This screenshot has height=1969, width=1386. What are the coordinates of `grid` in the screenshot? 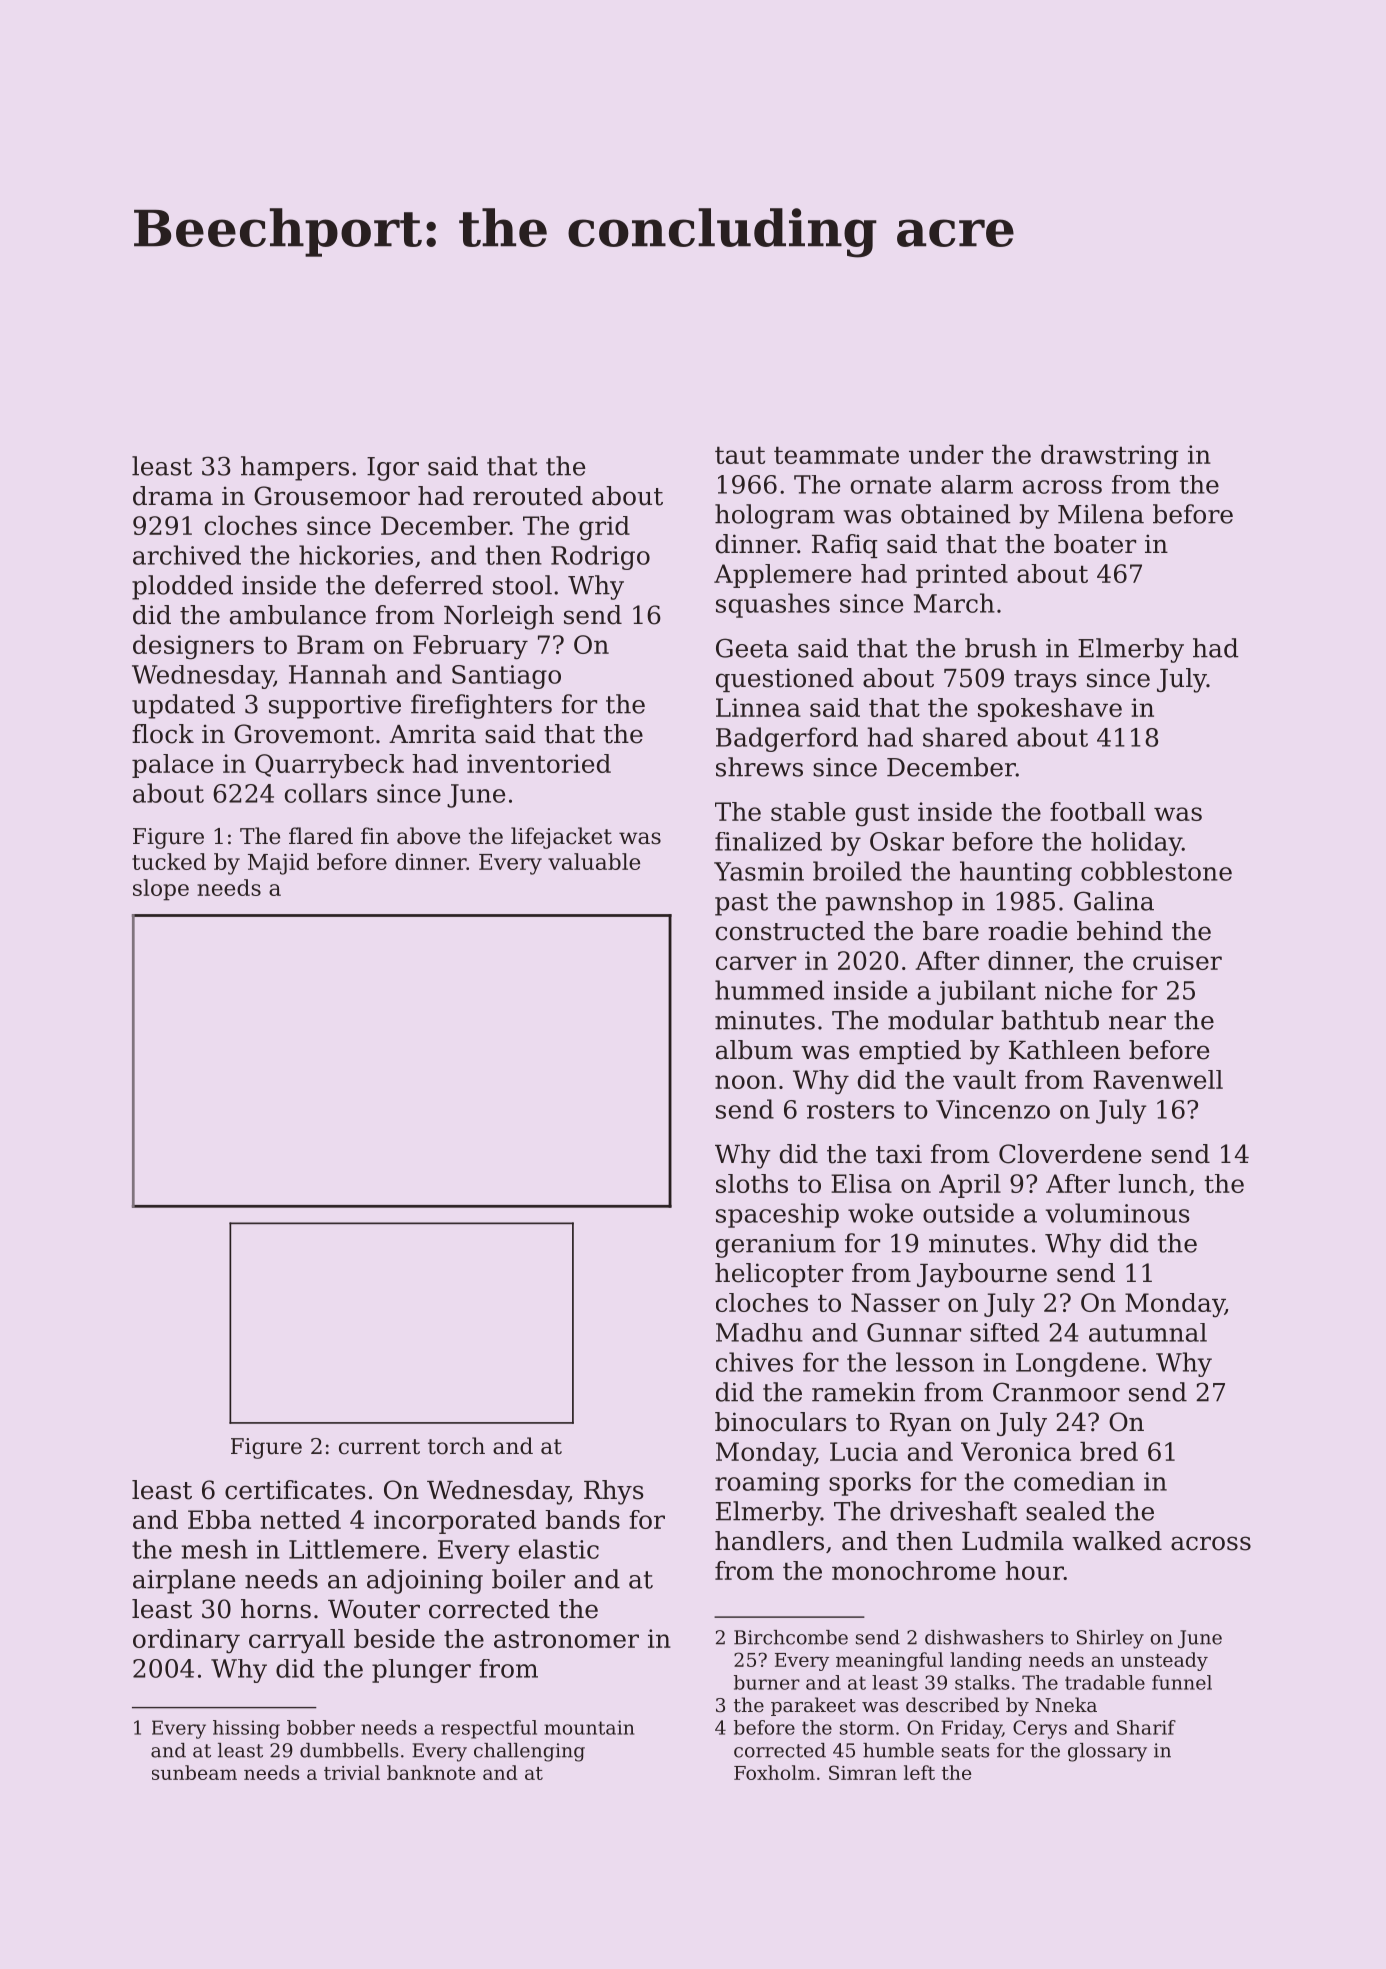 It's located at (604, 528).
